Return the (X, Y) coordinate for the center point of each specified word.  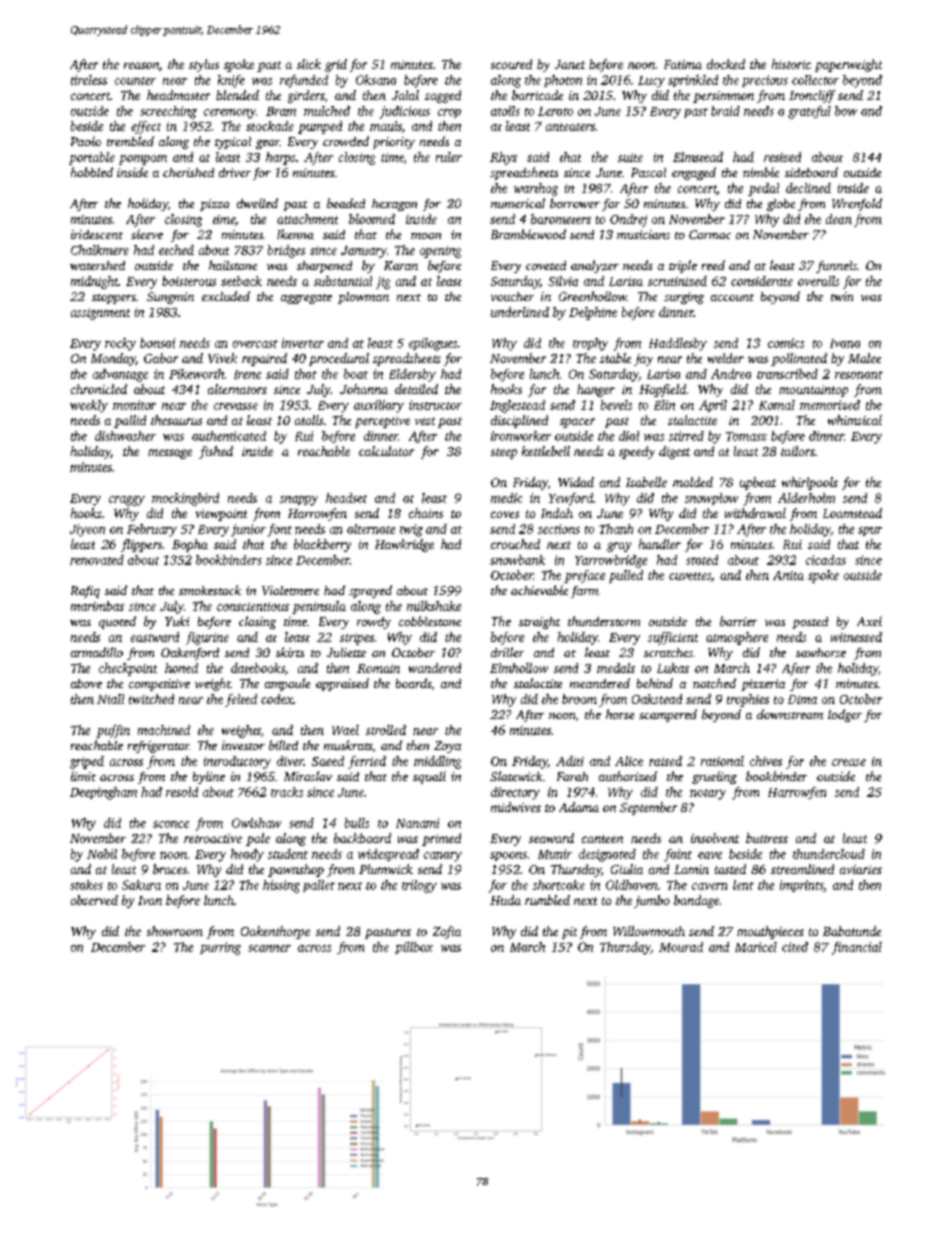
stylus (204, 65)
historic (791, 64)
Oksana (376, 80)
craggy (127, 501)
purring (220, 948)
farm (584, 592)
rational (722, 761)
